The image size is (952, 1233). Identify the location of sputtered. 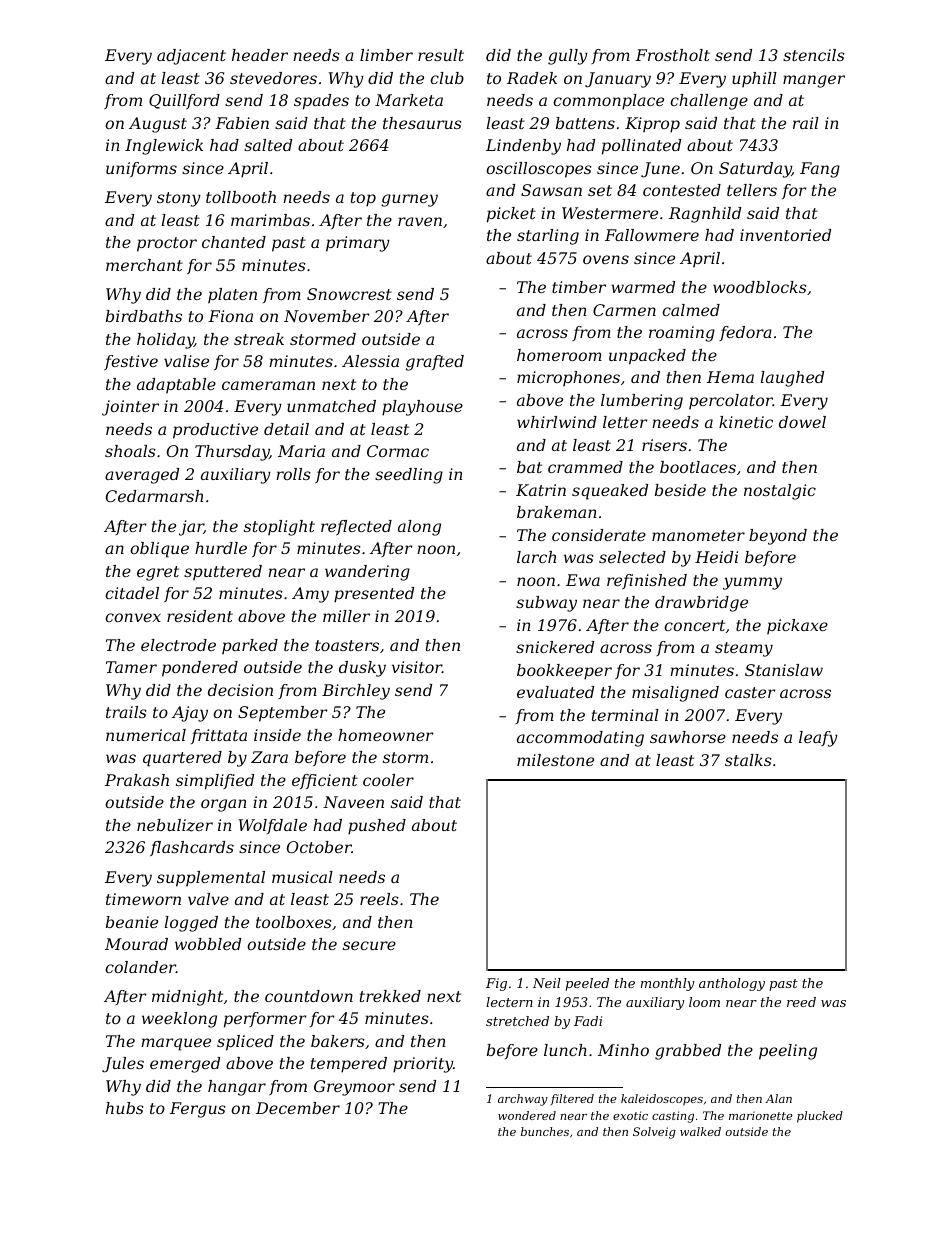
(223, 572).
